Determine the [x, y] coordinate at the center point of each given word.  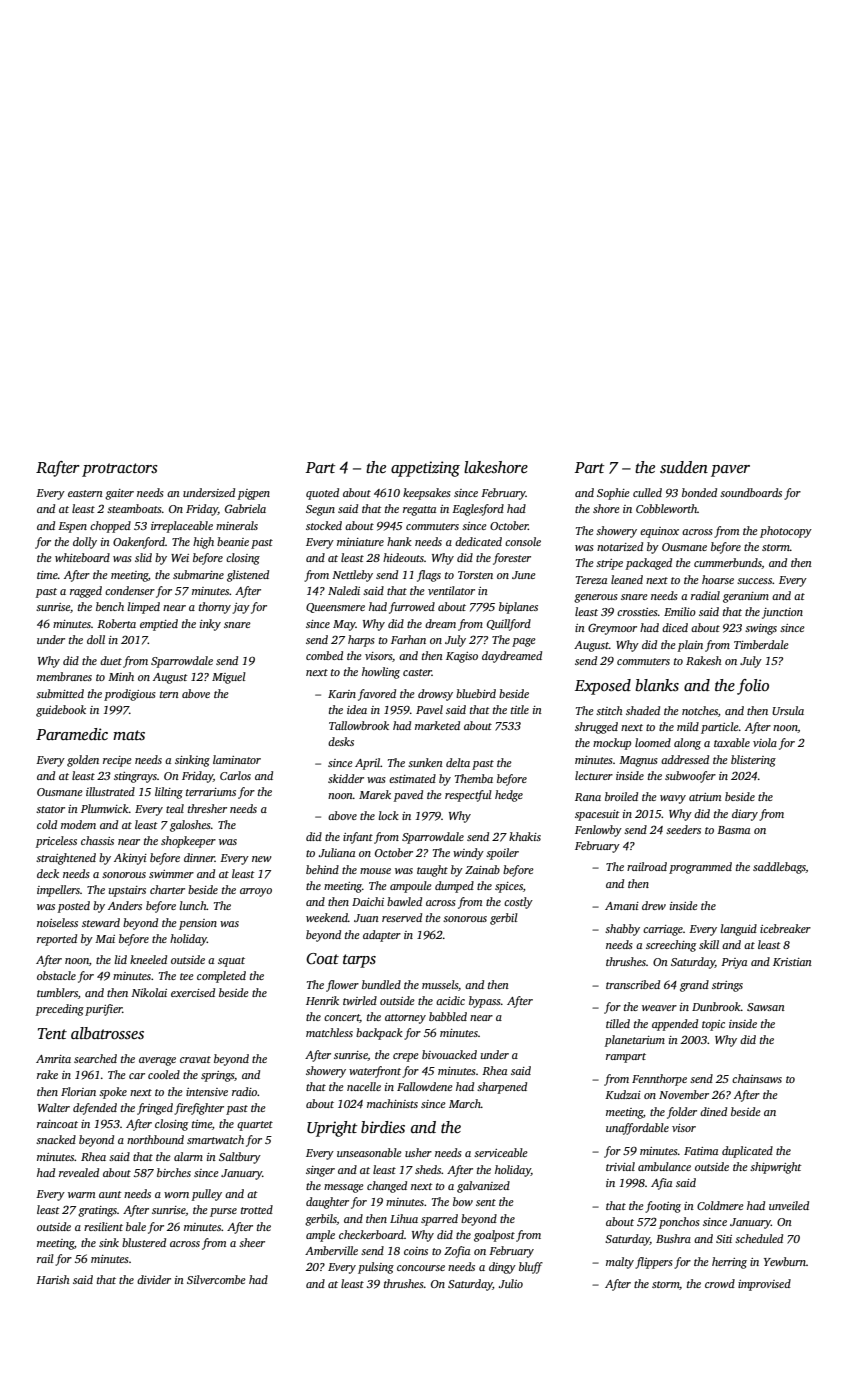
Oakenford [139, 543]
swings [761, 629]
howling [381, 673]
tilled [618, 1023]
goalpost [494, 1236]
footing [663, 1207]
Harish [52, 1279]
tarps [359, 961]
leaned [627, 579]
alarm [188, 1156]
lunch [193, 905]
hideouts [403, 557]
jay [241, 608]
